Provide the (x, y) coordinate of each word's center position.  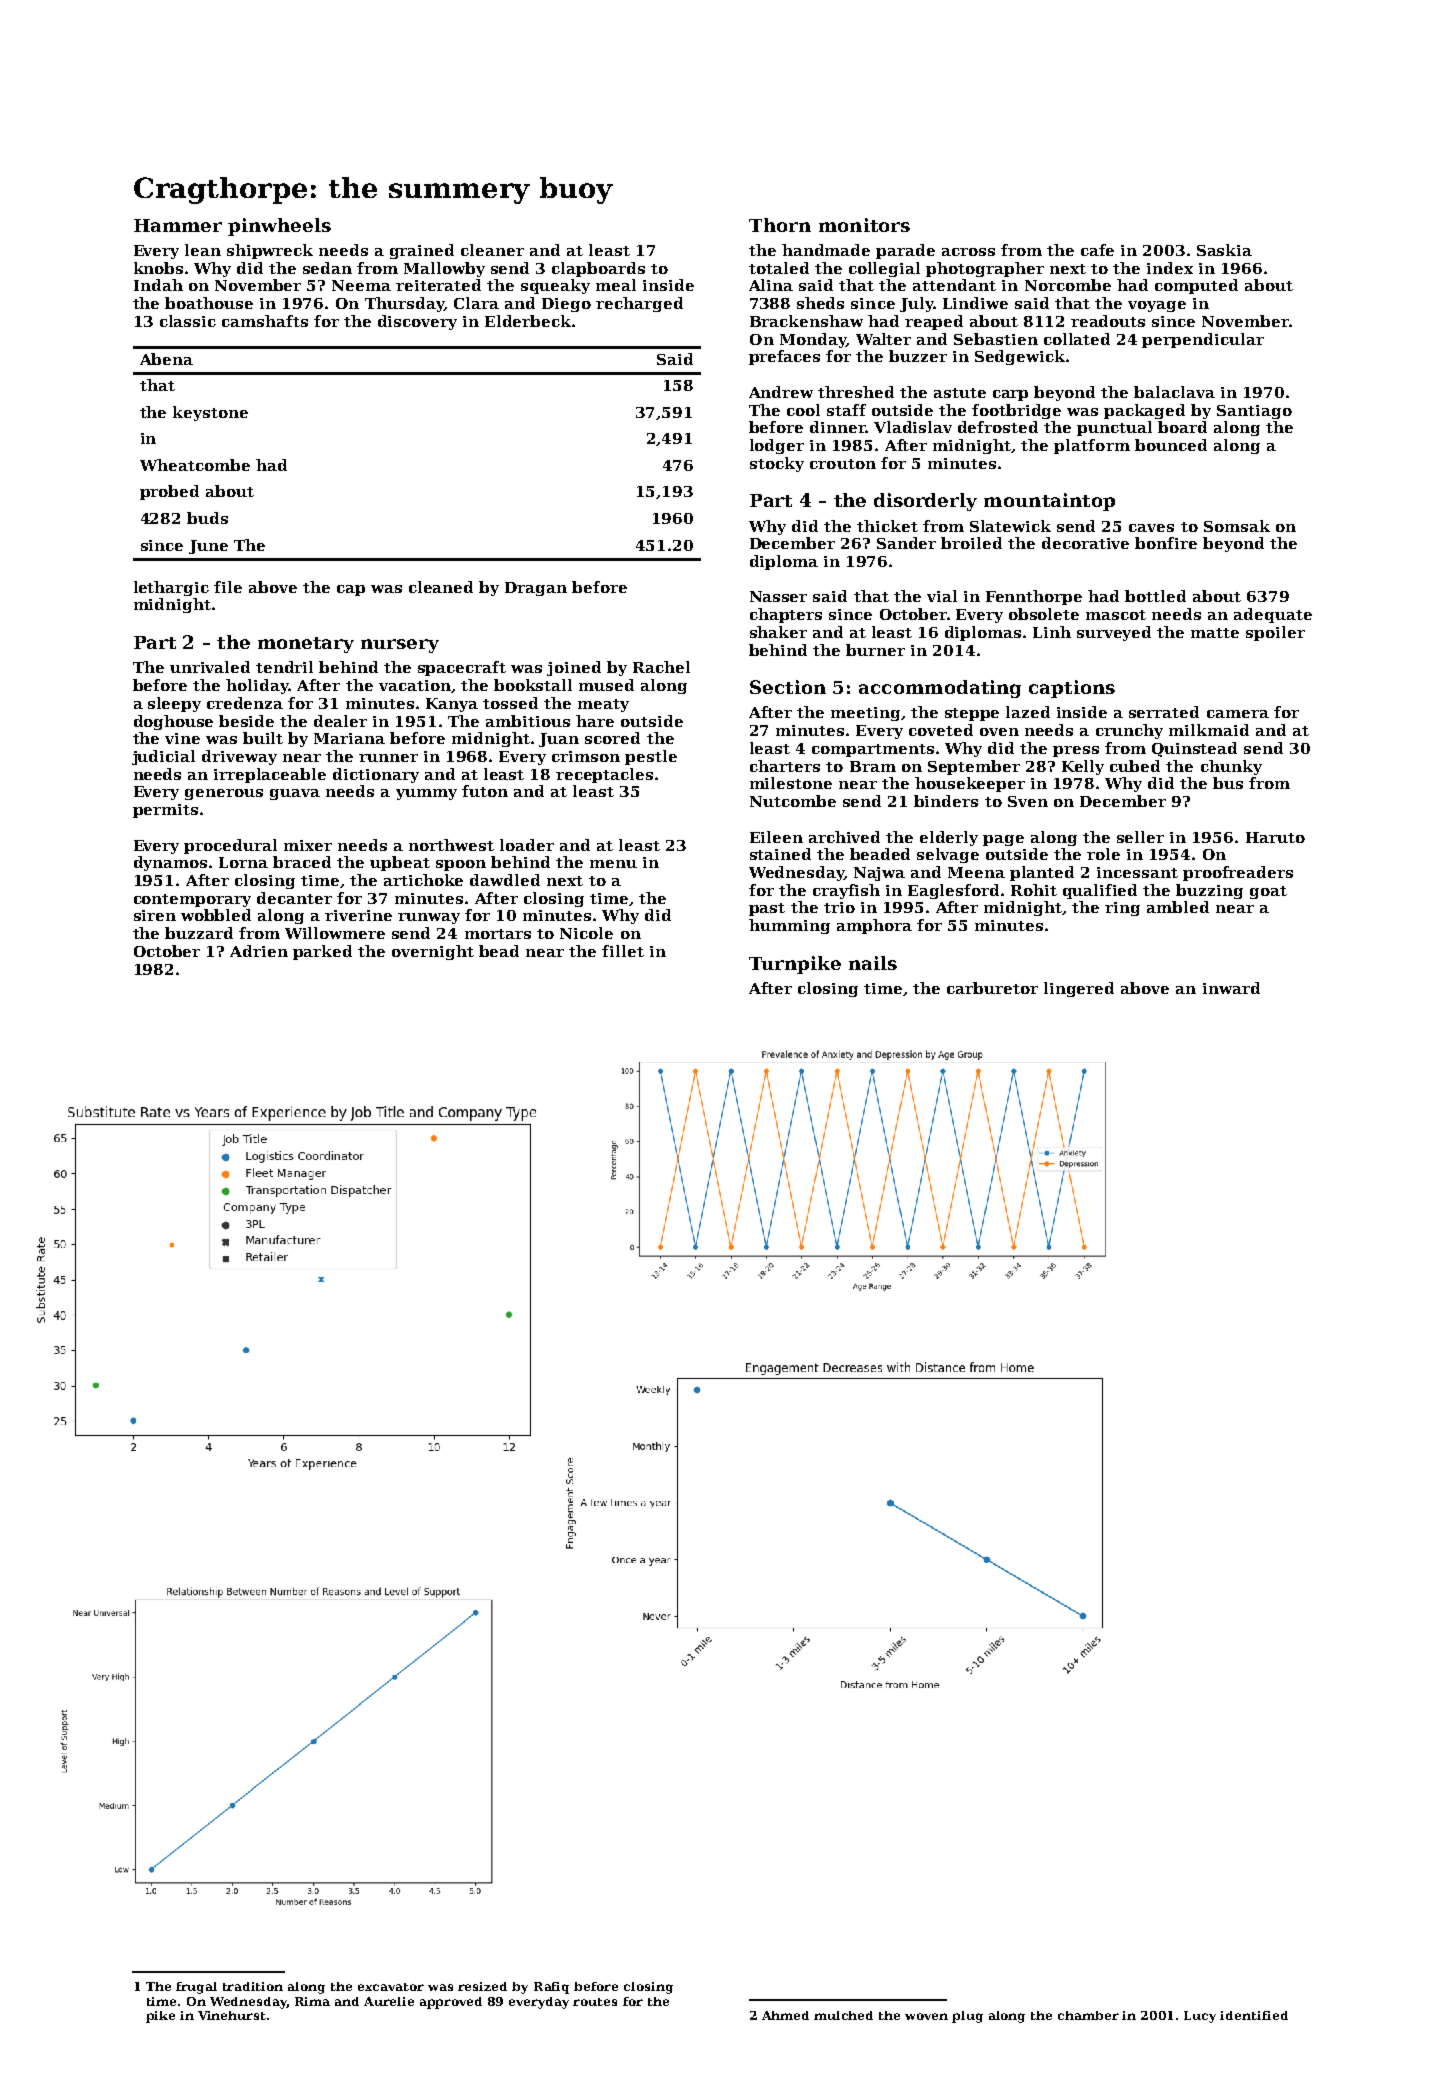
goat (1268, 892)
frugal (196, 1988)
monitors (864, 225)
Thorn (780, 225)
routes (595, 2002)
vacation (415, 685)
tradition (253, 1986)
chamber (1088, 2015)
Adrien (259, 951)
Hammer (178, 225)
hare (595, 721)
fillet (623, 951)
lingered (1079, 989)
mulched (843, 2015)
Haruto (1275, 837)
